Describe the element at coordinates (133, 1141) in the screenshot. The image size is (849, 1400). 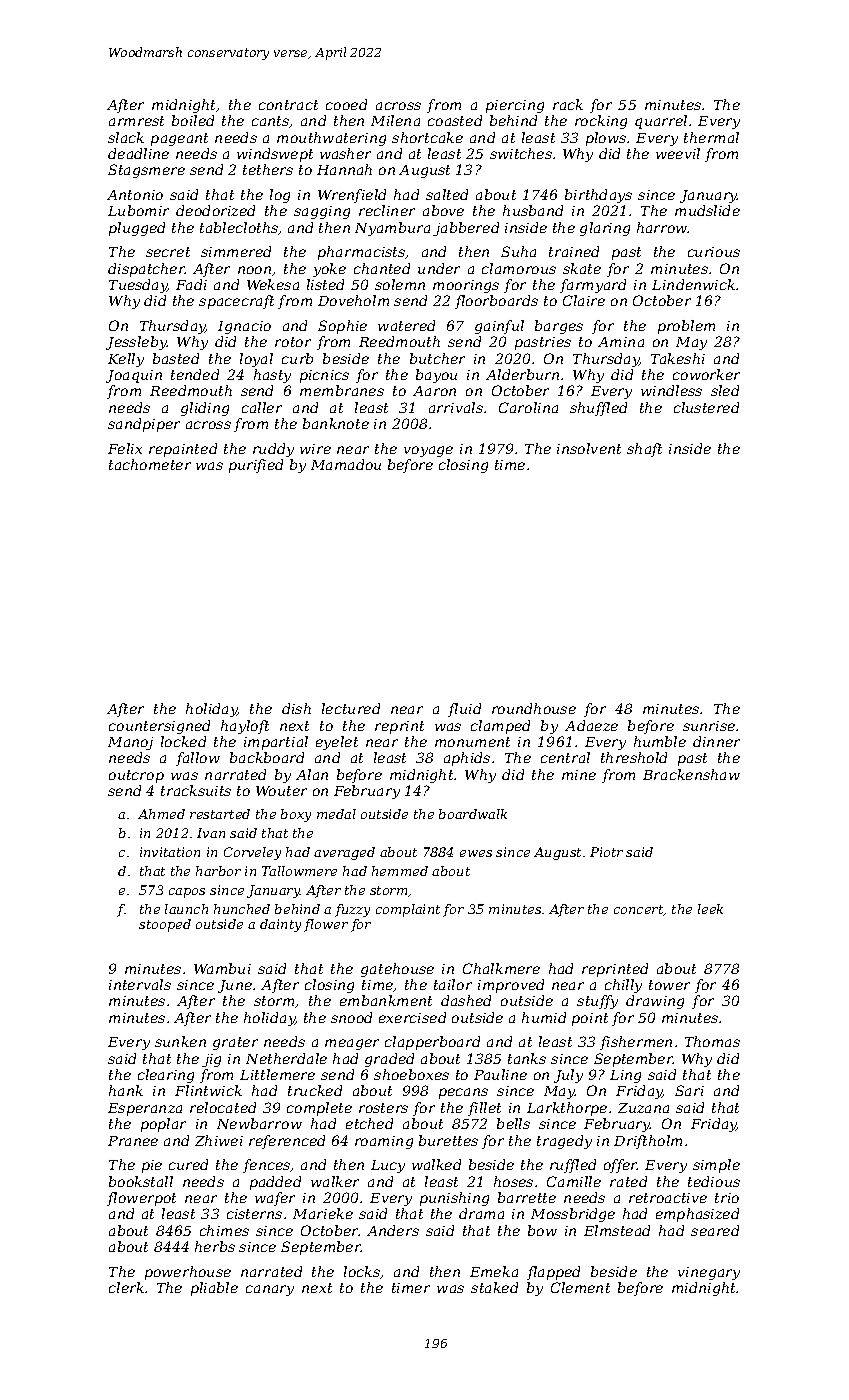
I see `Pranee` at that location.
